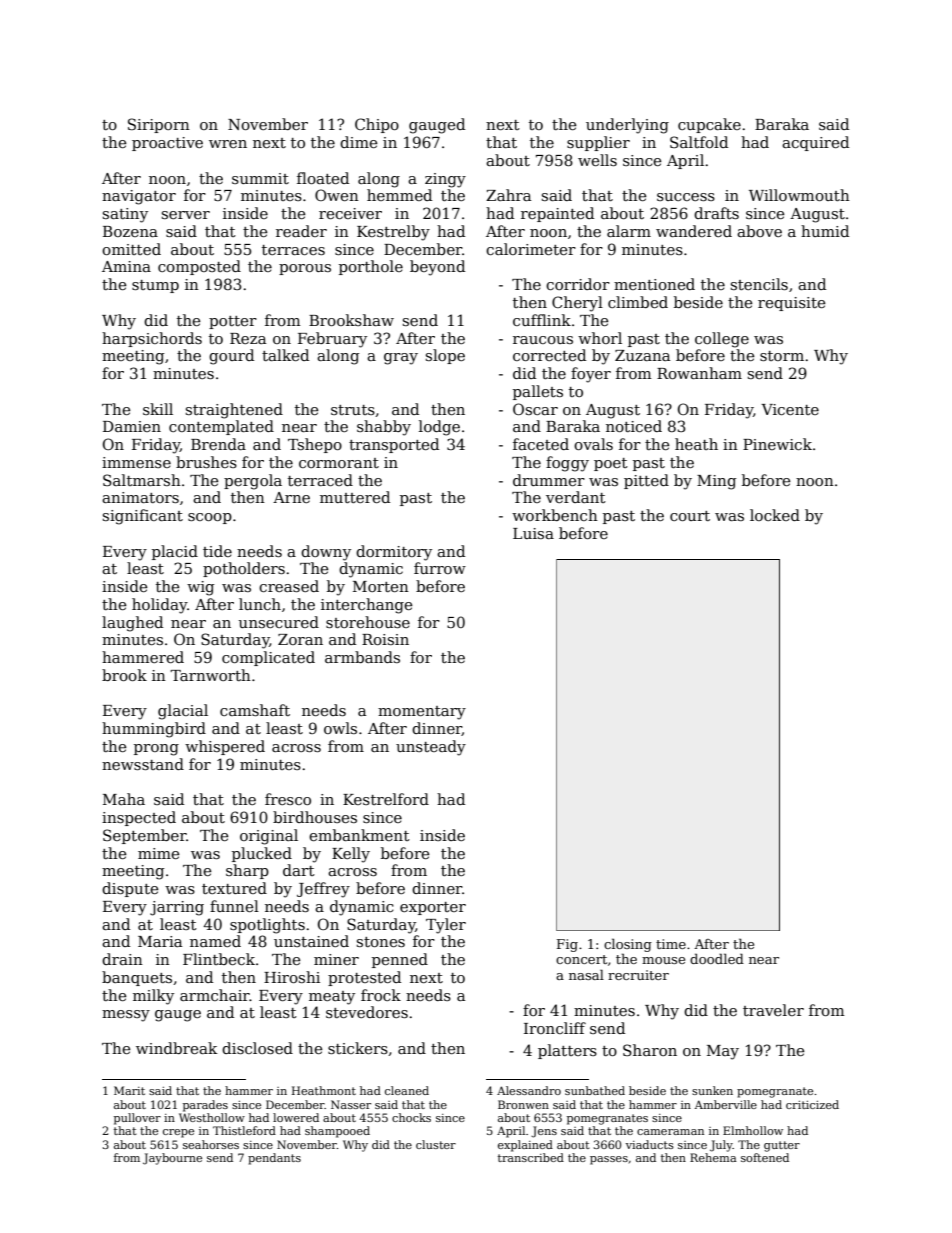 This image has width=952, height=1233. What do you see at coordinates (671, 944) in the image?
I see `time` at bounding box center [671, 944].
